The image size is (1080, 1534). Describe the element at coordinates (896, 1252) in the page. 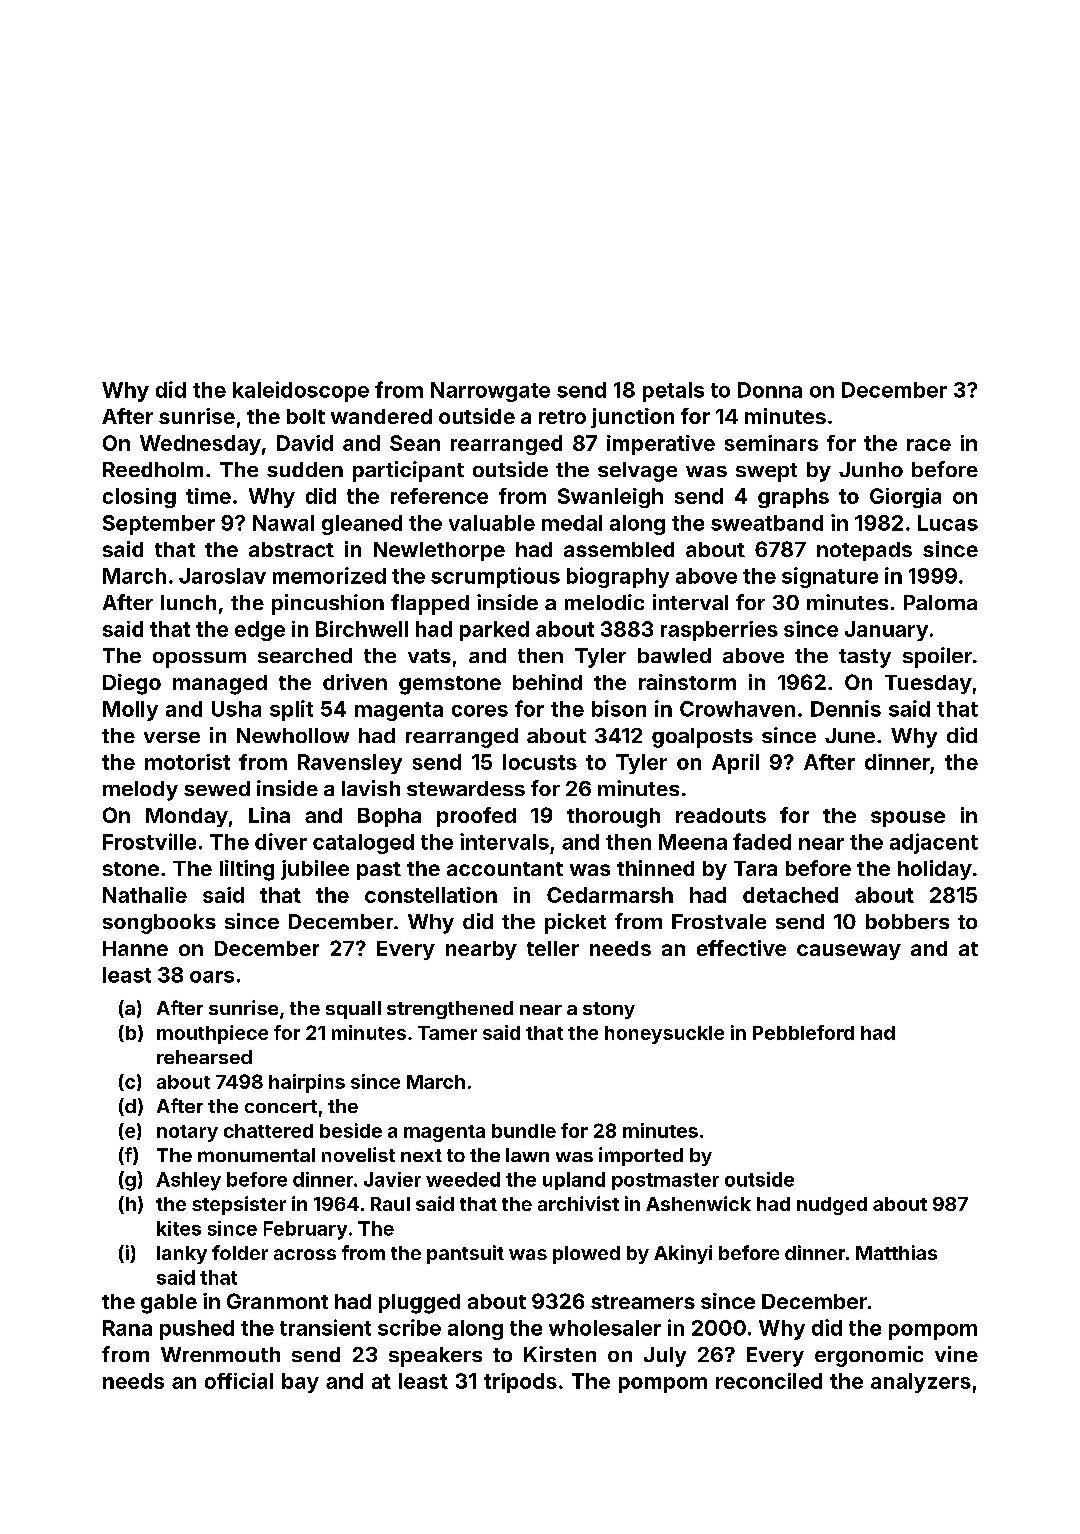

I see `Matthias` at that location.
